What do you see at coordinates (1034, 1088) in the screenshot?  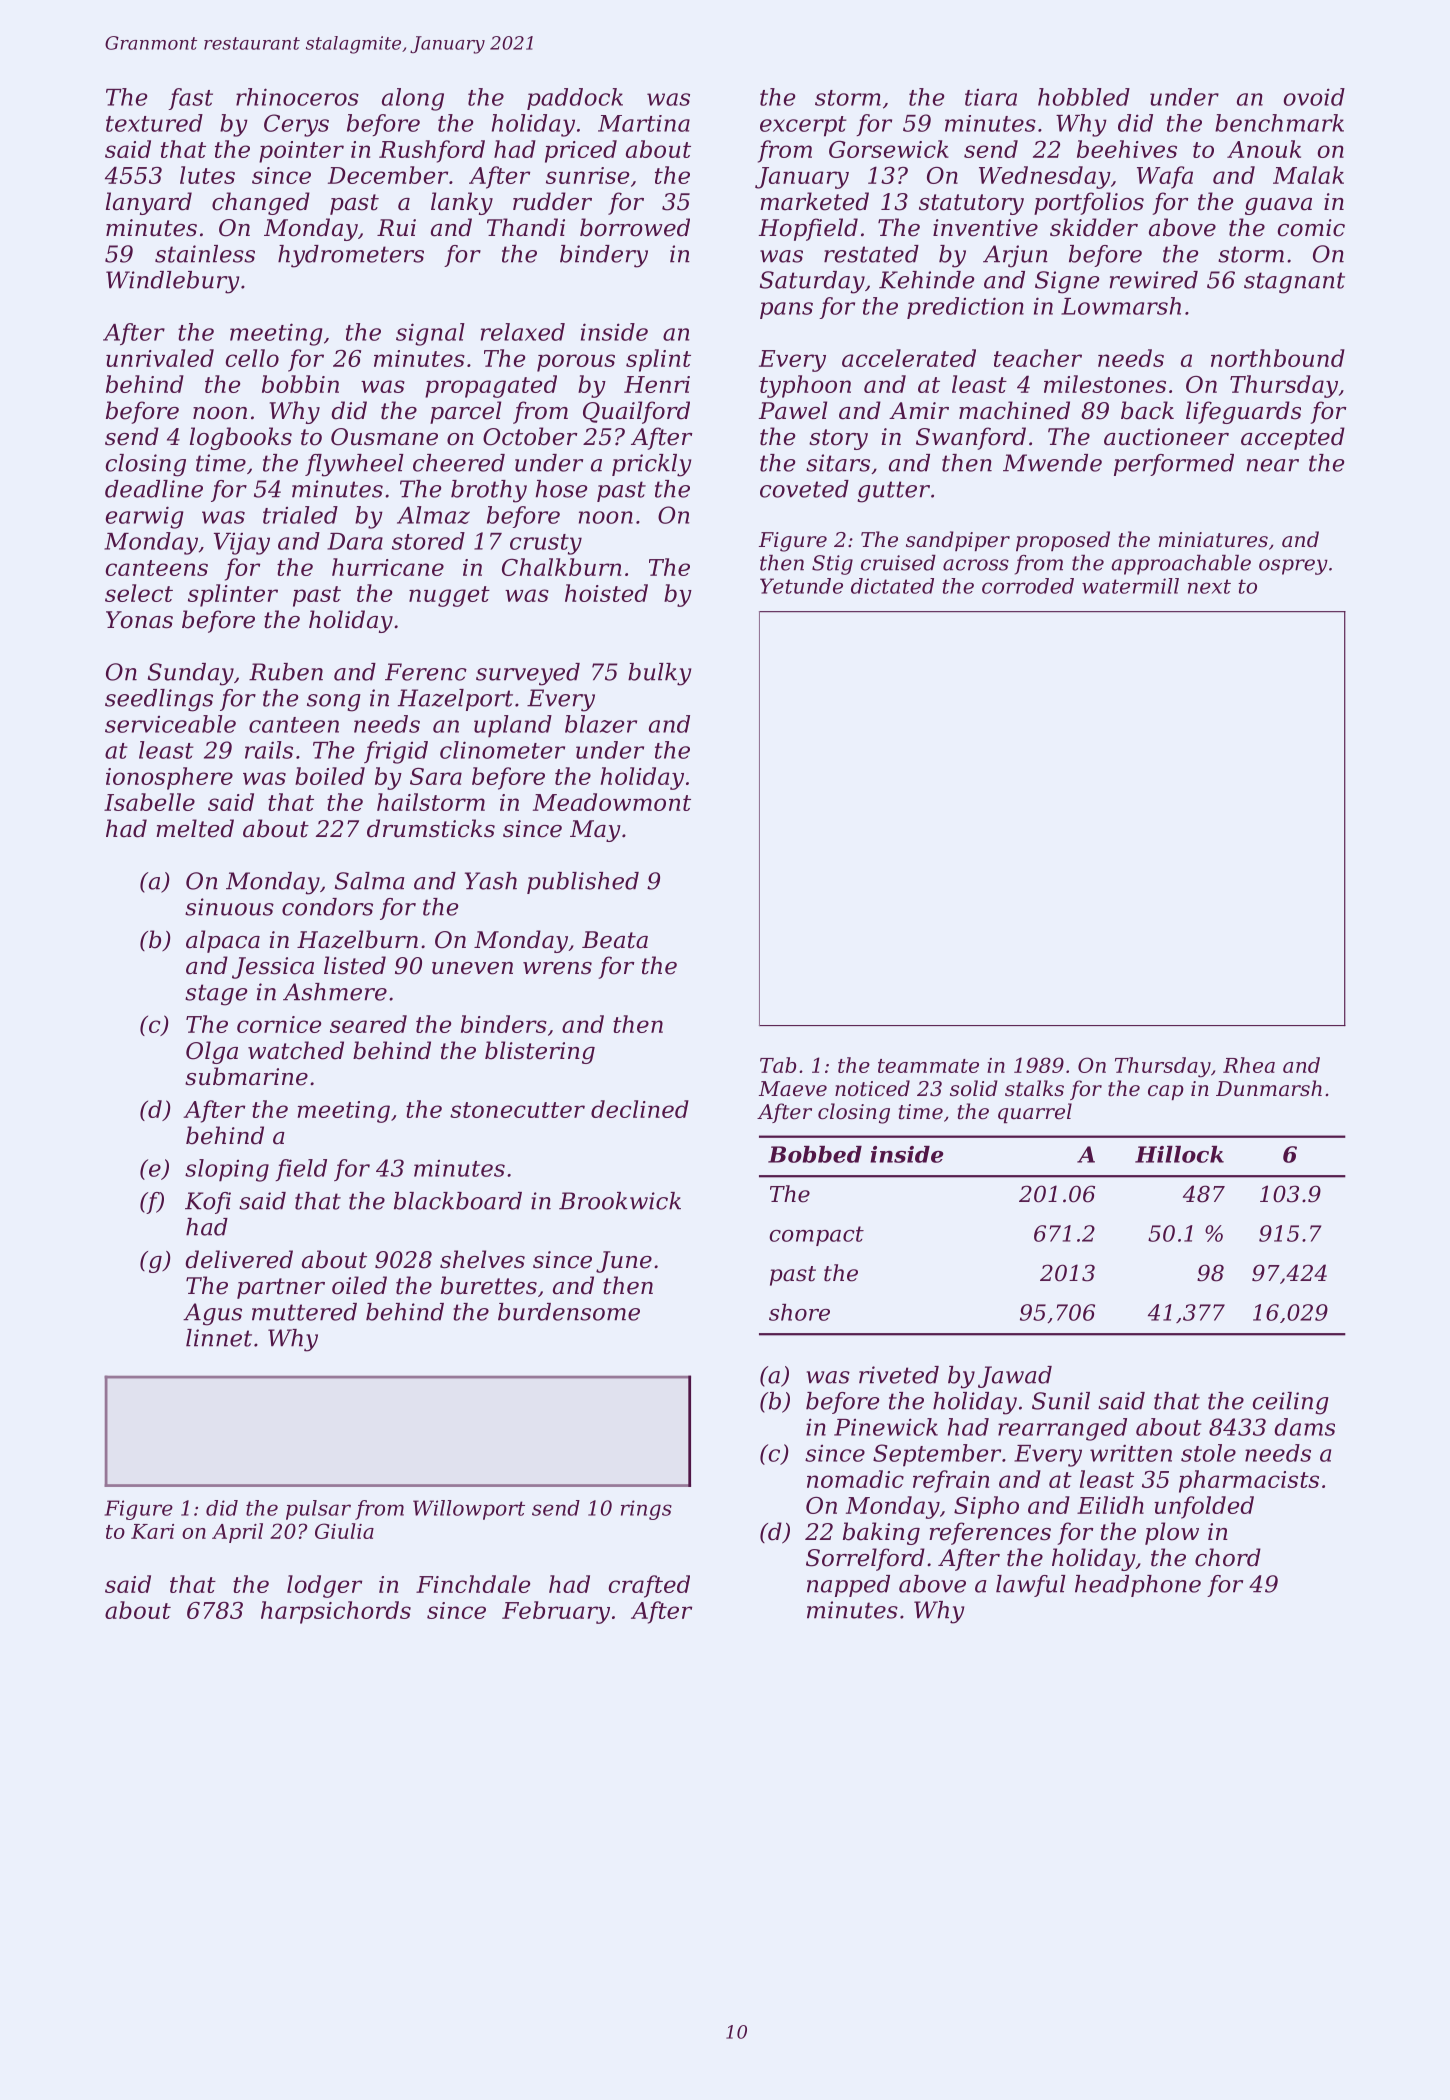 I see `stalks` at bounding box center [1034, 1088].
